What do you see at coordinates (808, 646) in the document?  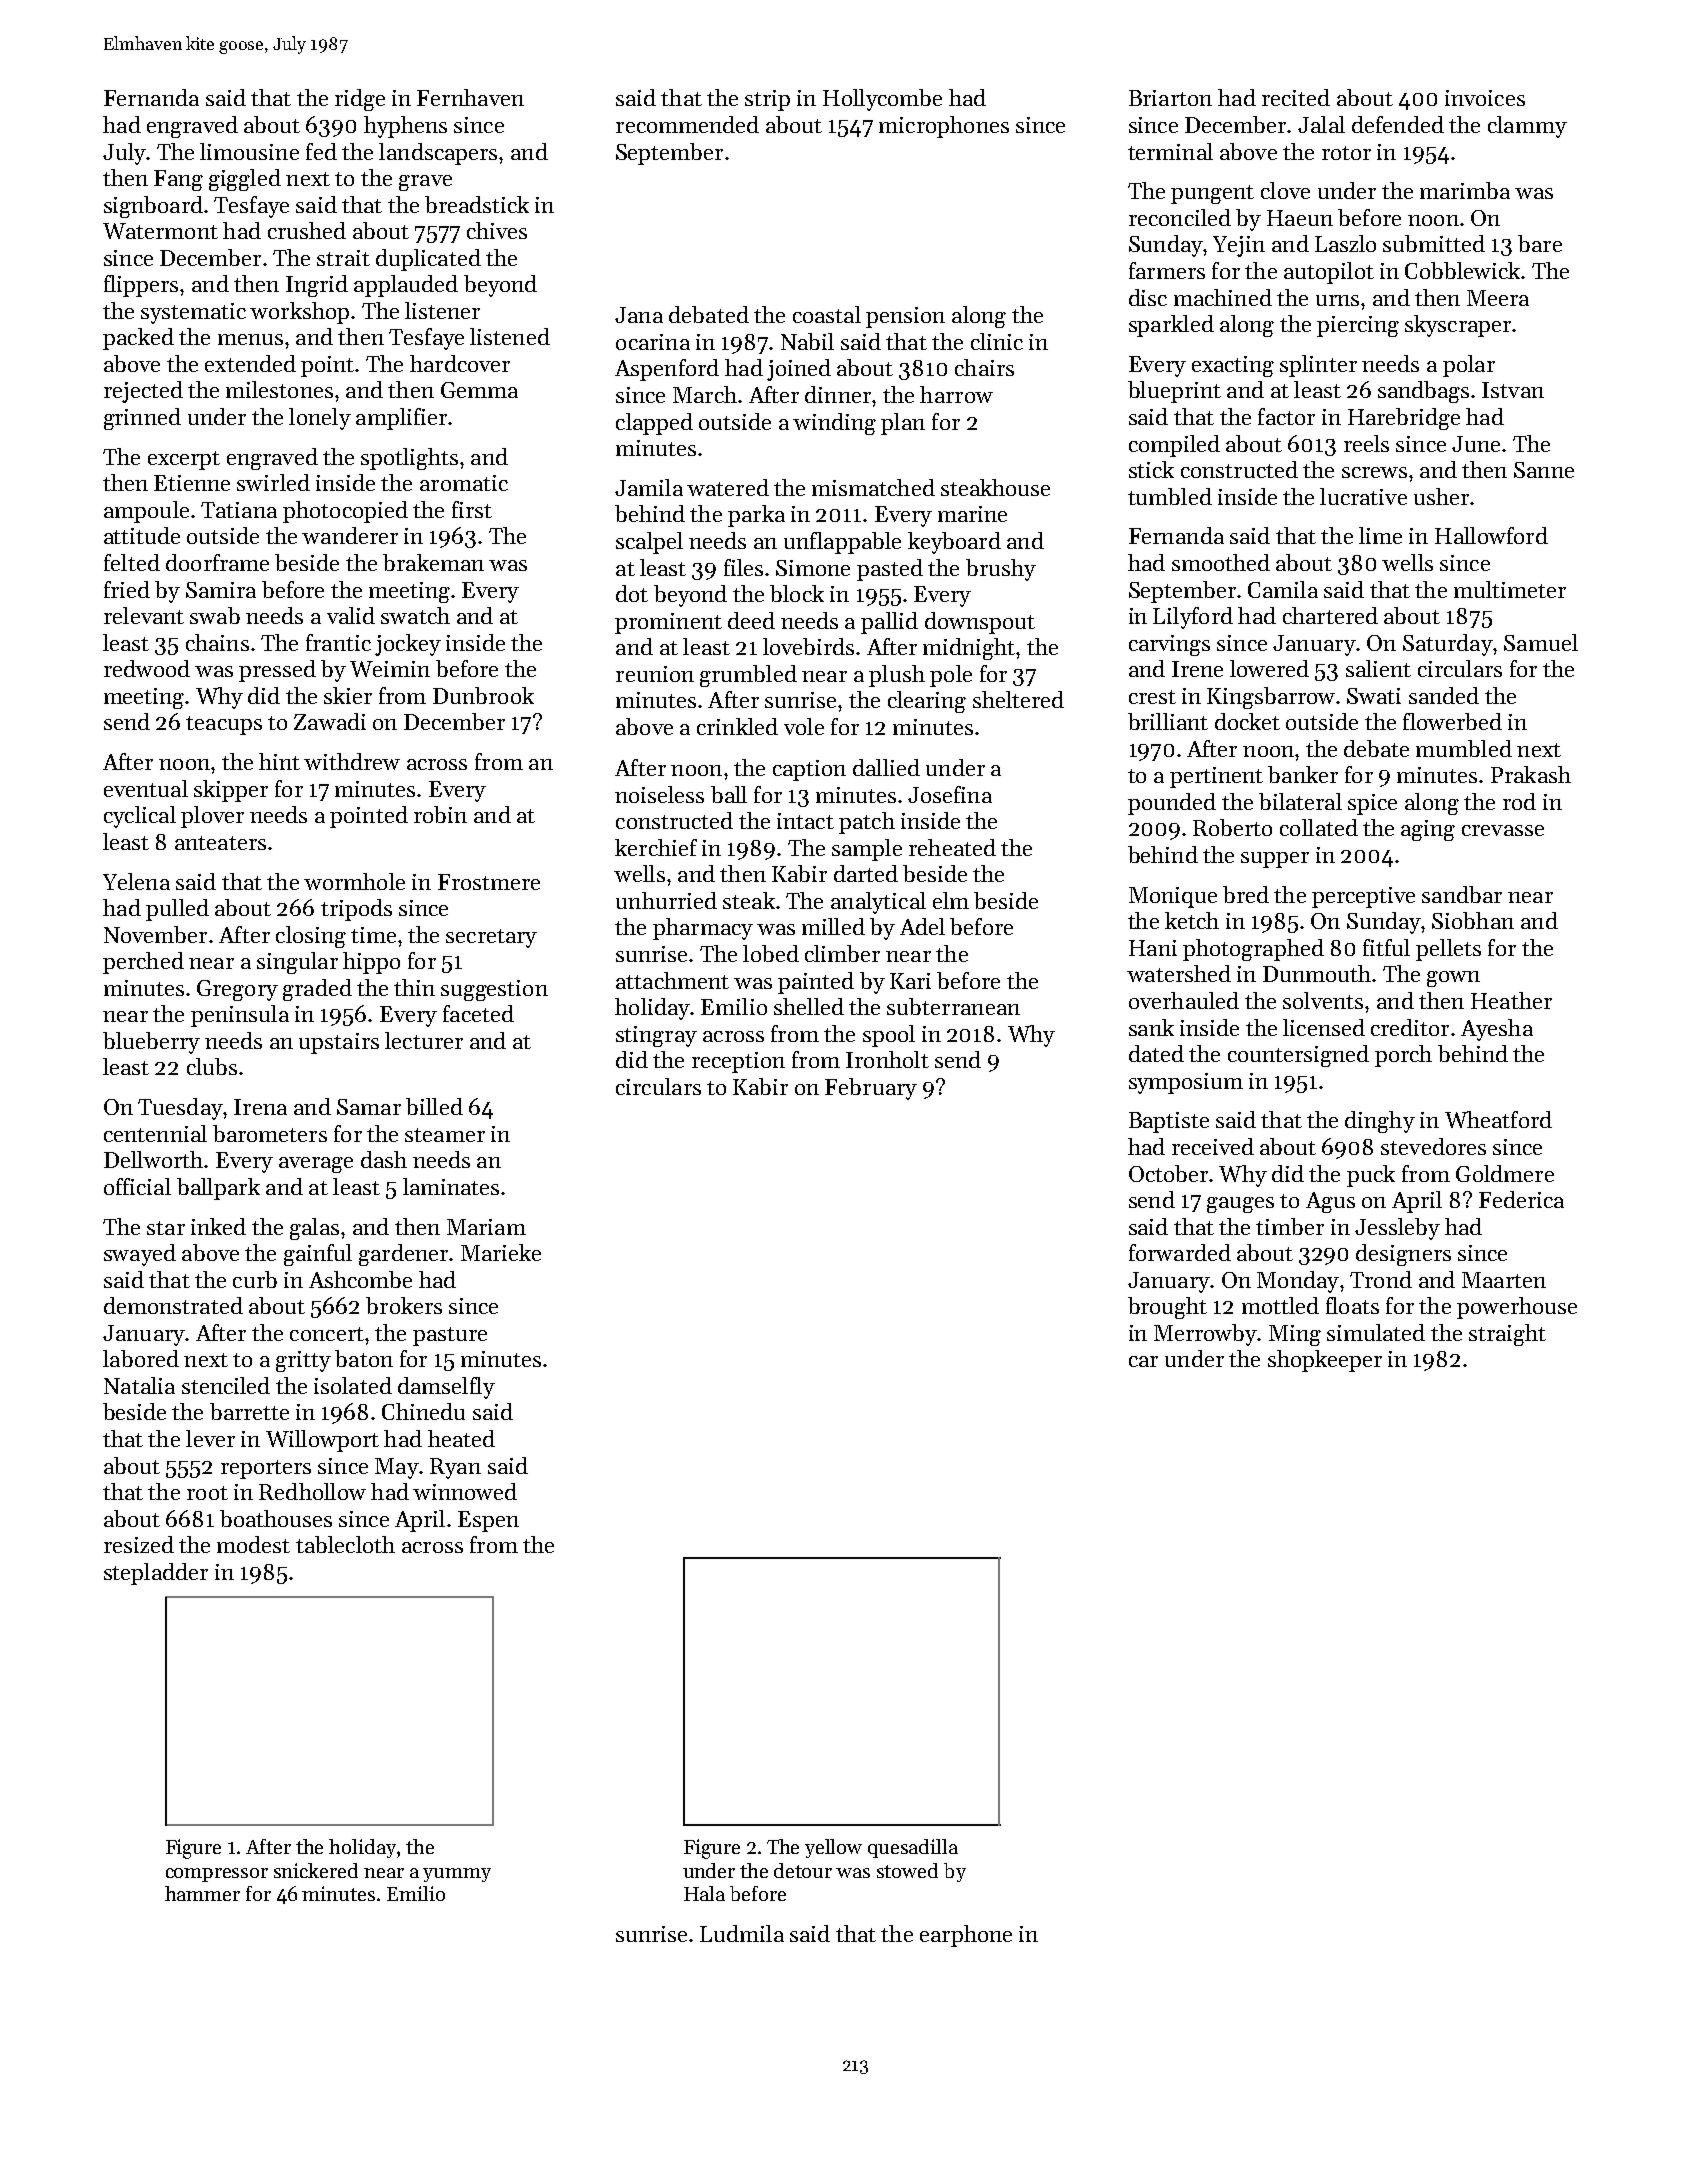 I see `lovebirds` at bounding box center [808, 646].
